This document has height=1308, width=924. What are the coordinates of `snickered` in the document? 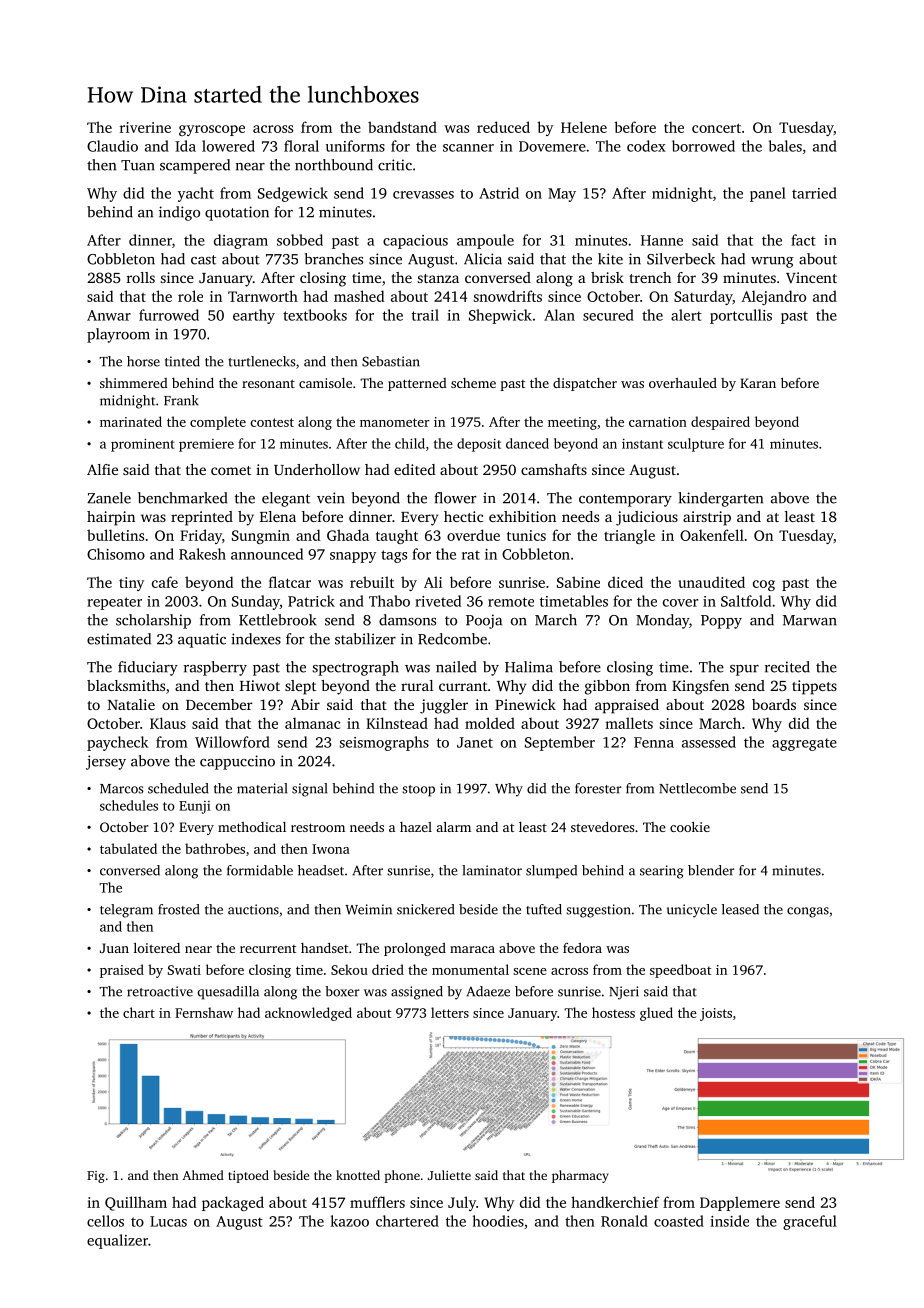 It's located at (425, 909).
